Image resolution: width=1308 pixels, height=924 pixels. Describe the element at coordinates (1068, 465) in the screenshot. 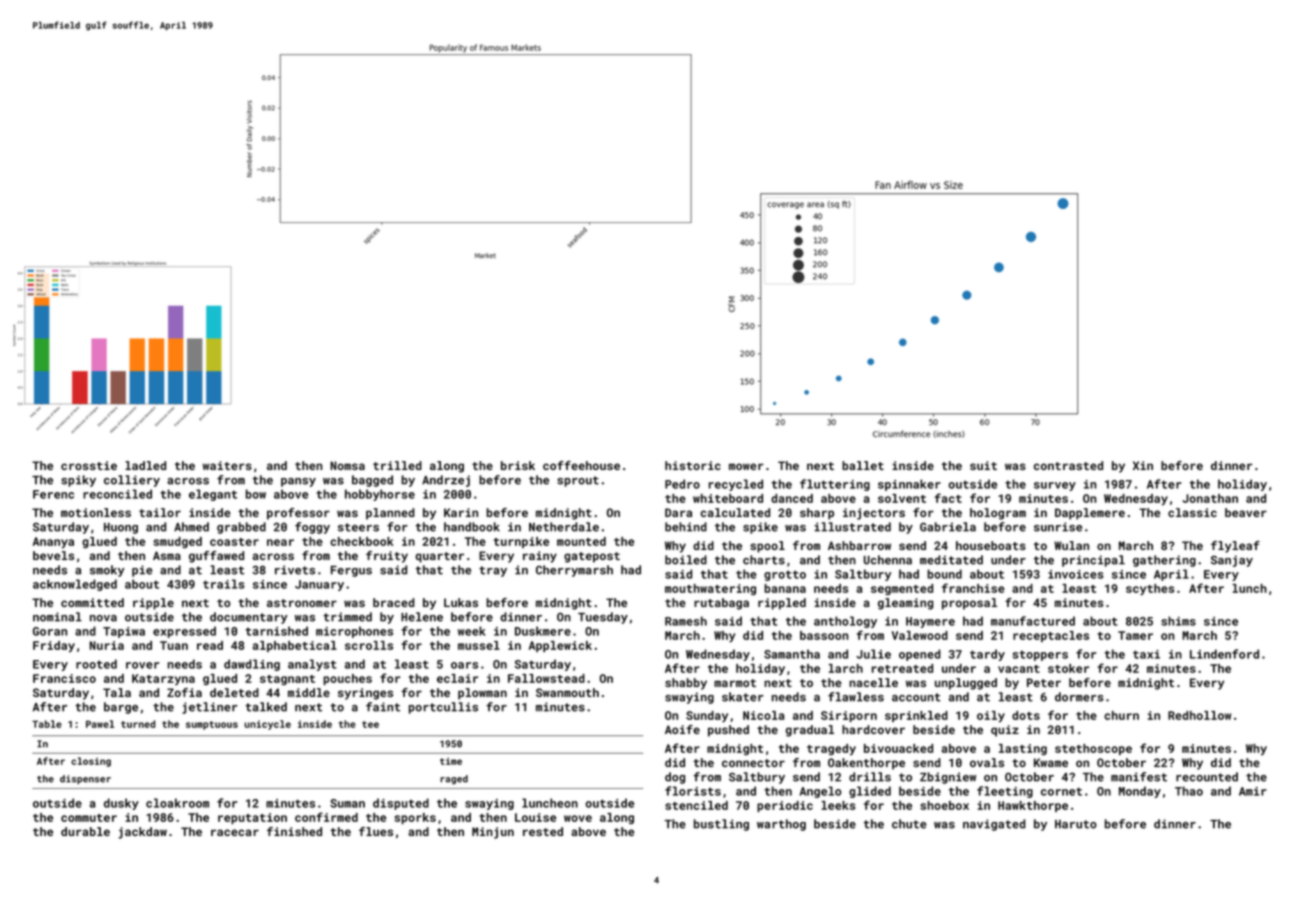

I see `contrasted` at that location.
